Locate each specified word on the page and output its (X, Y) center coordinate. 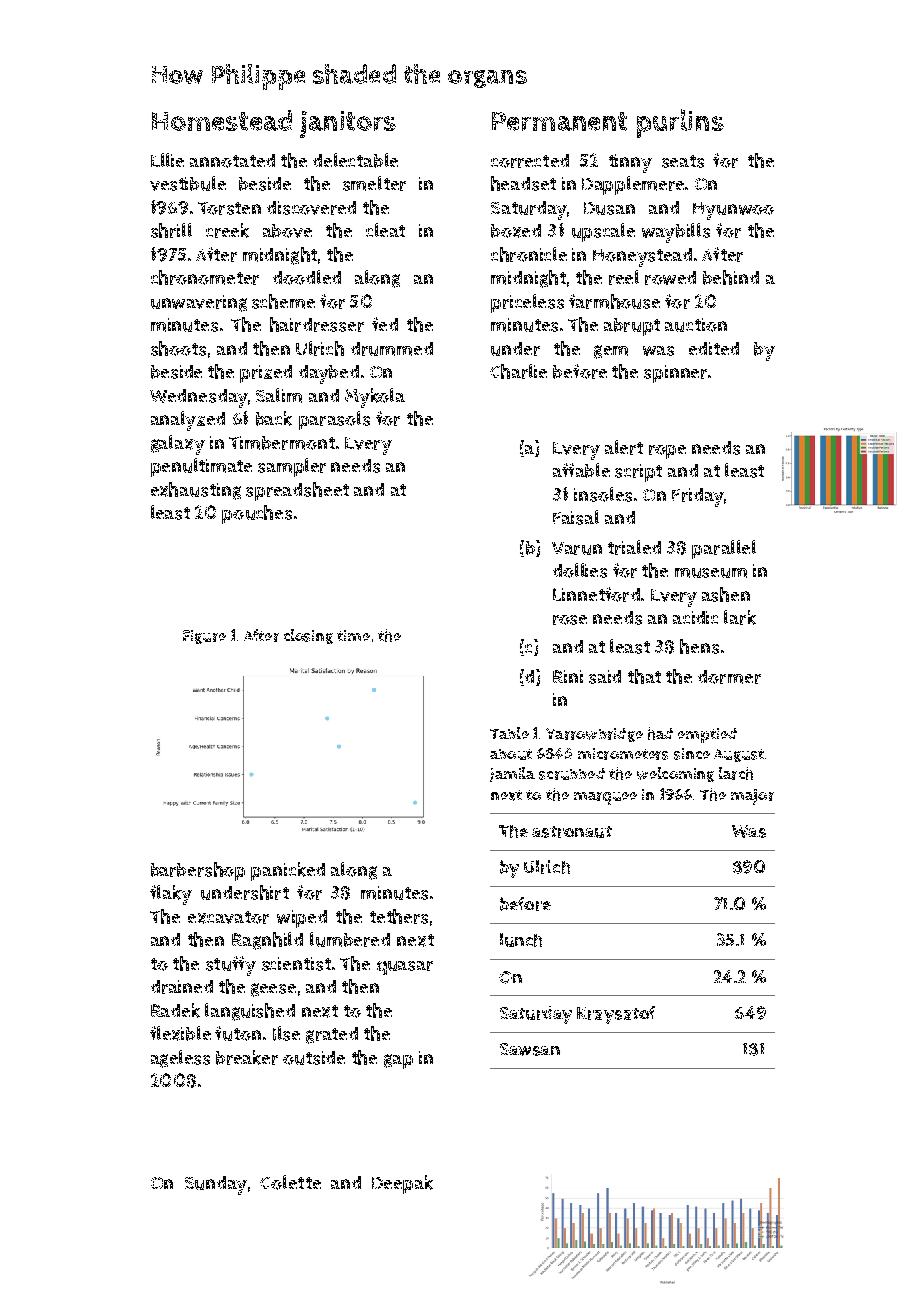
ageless (180, 1059)
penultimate (201, 467)
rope (667, 452)
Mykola (375, 398)
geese (273, 990)
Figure (204, 637)
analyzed (188, 421)
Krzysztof (616, 1015)
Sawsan (530, 1049)
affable (581, 470)
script (638, 473)
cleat (385, 230)
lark (740, 617)
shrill (171, 230)
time (353, 635)
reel (624, 277)
